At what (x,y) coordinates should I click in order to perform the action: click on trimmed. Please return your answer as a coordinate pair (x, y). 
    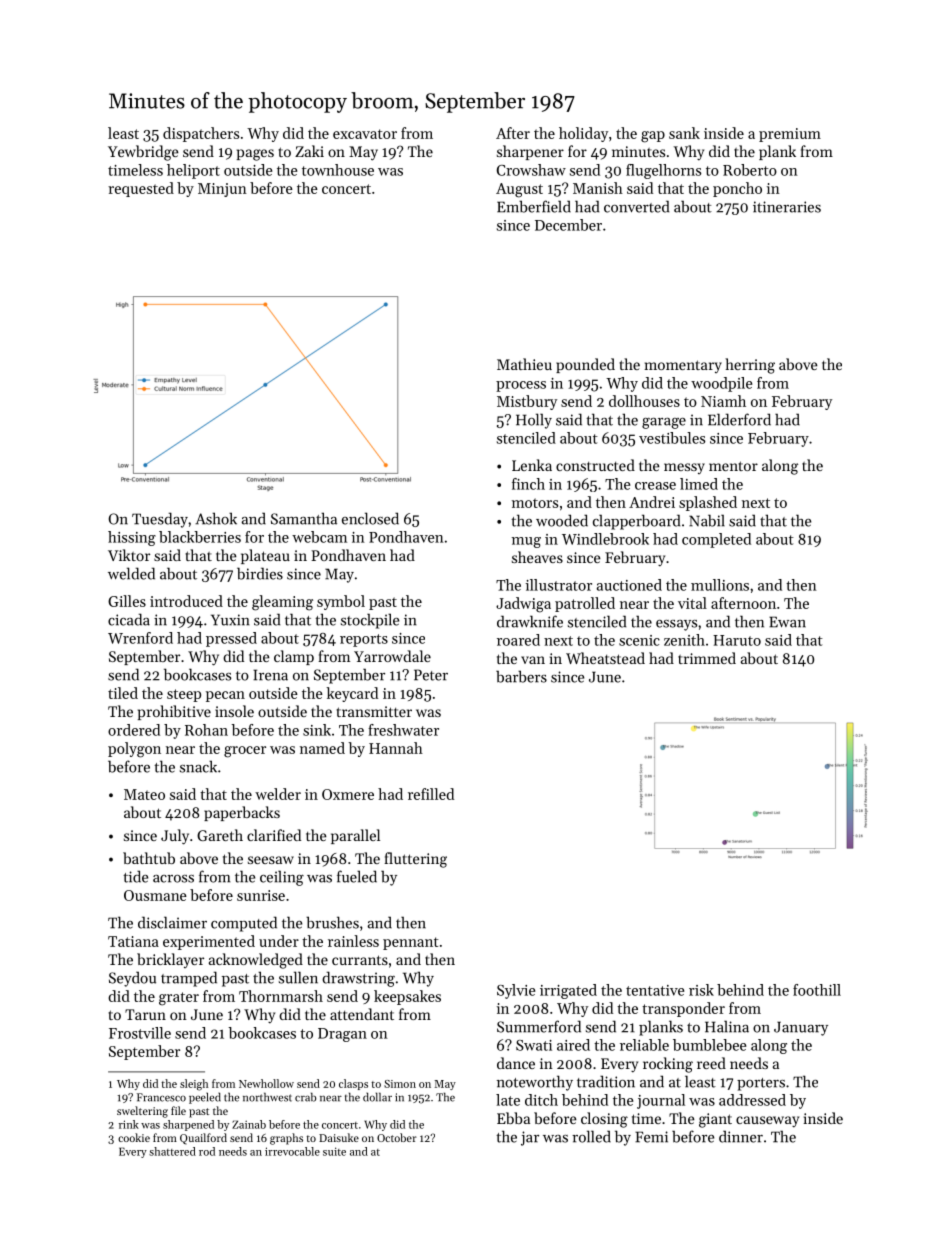
    Looking at the image, I should click on (707, 658).
